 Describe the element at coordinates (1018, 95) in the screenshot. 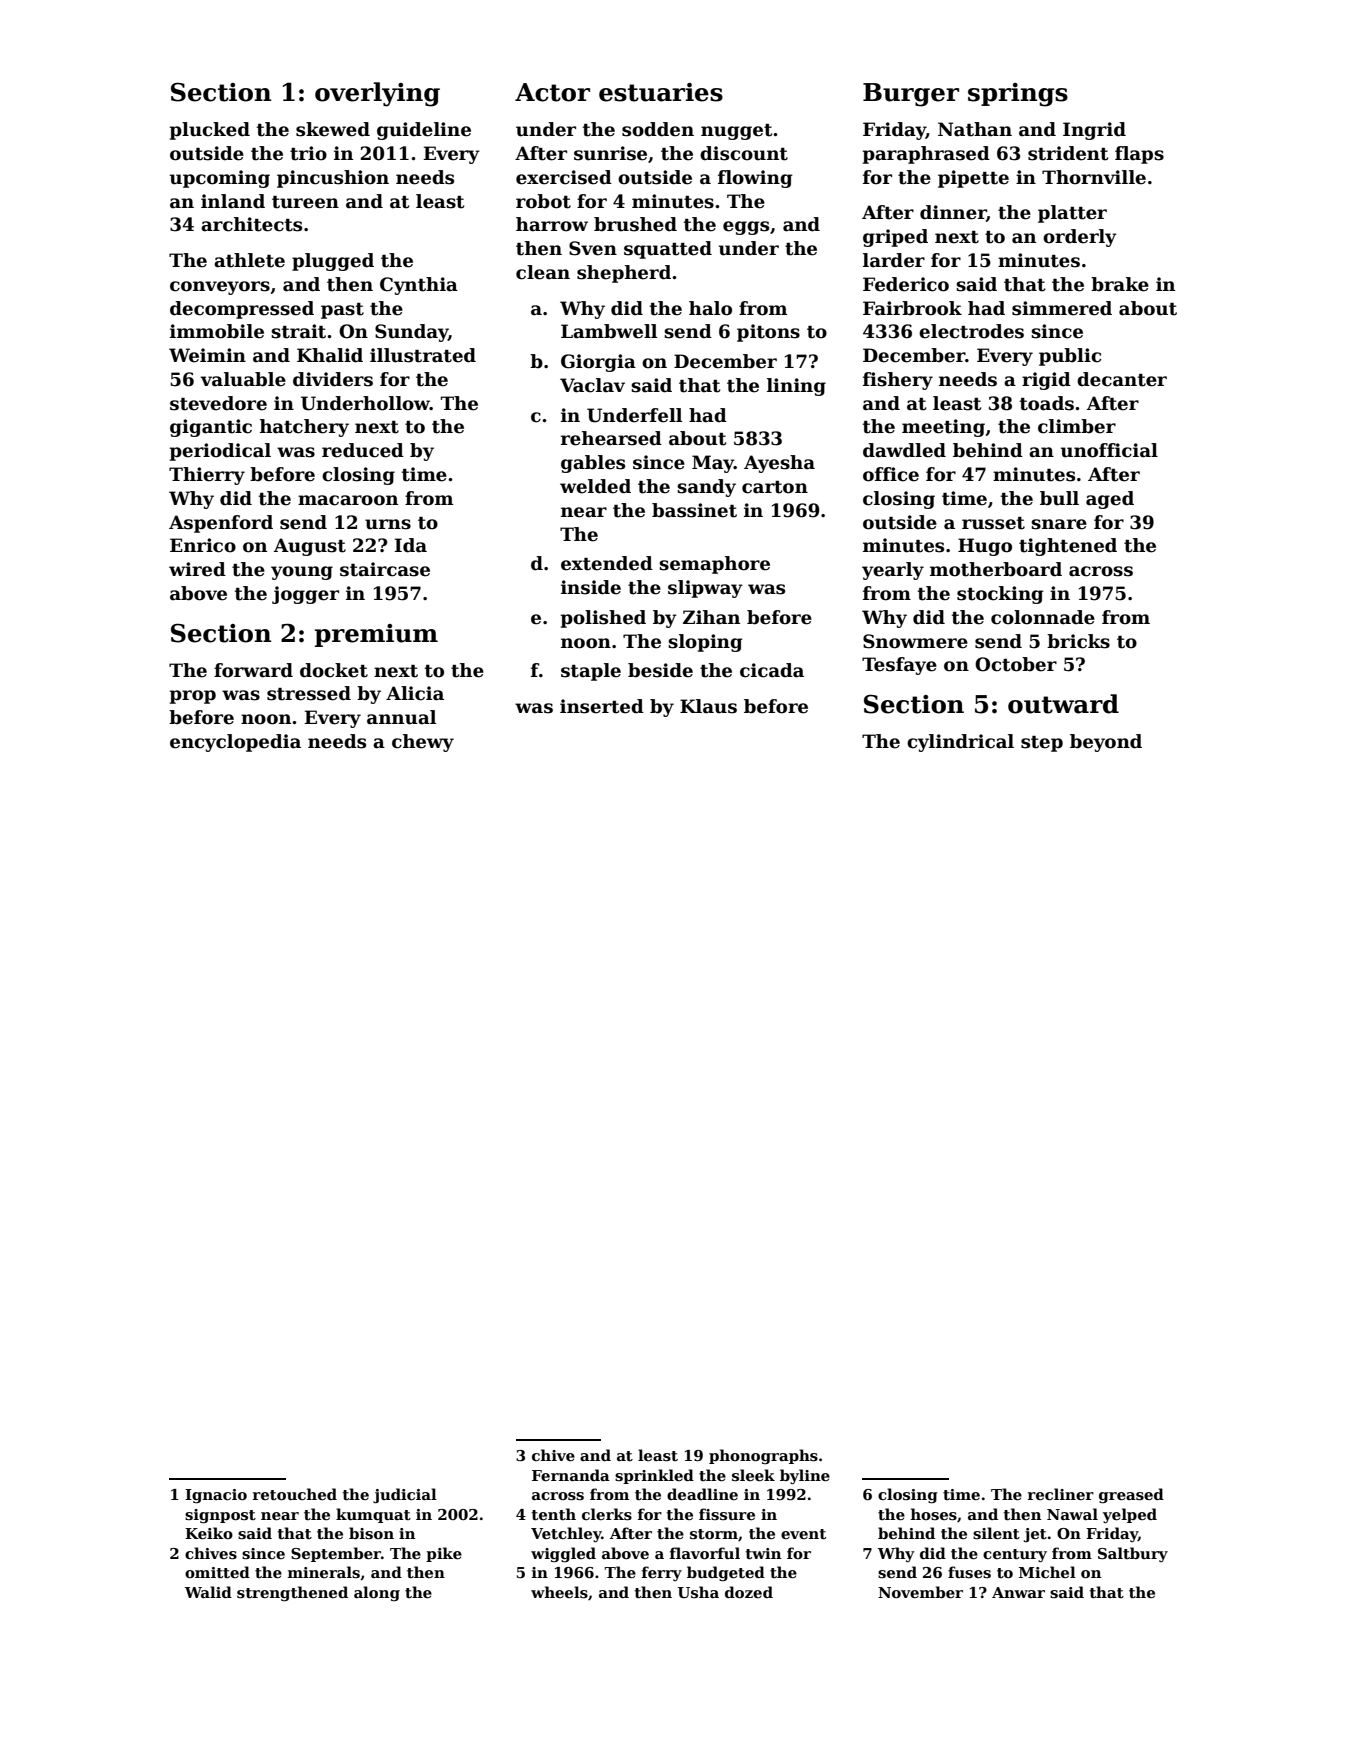

I see `springs` at that location.
